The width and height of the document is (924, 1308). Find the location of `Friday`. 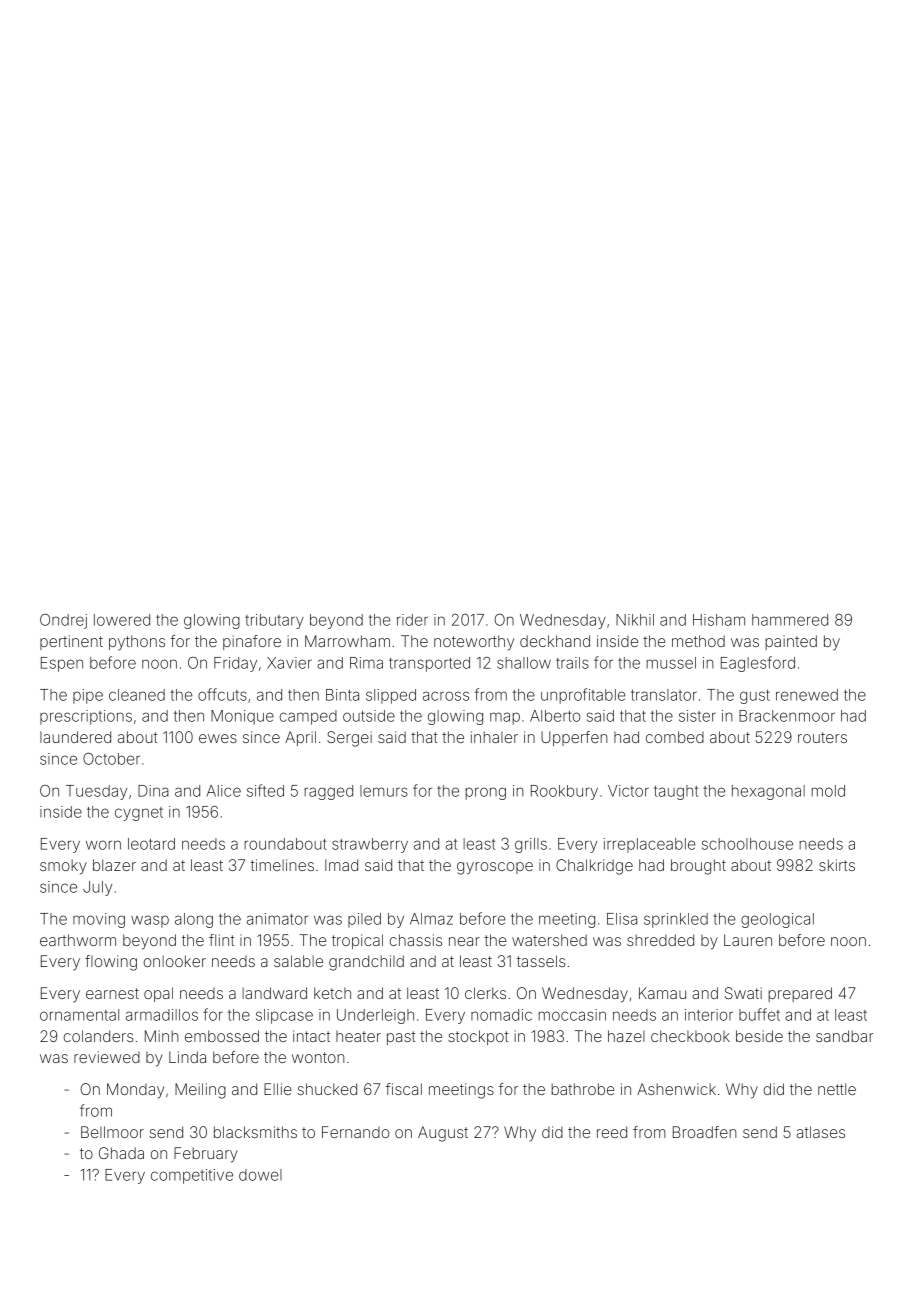

Friday is located at coordinates (235, 664).
